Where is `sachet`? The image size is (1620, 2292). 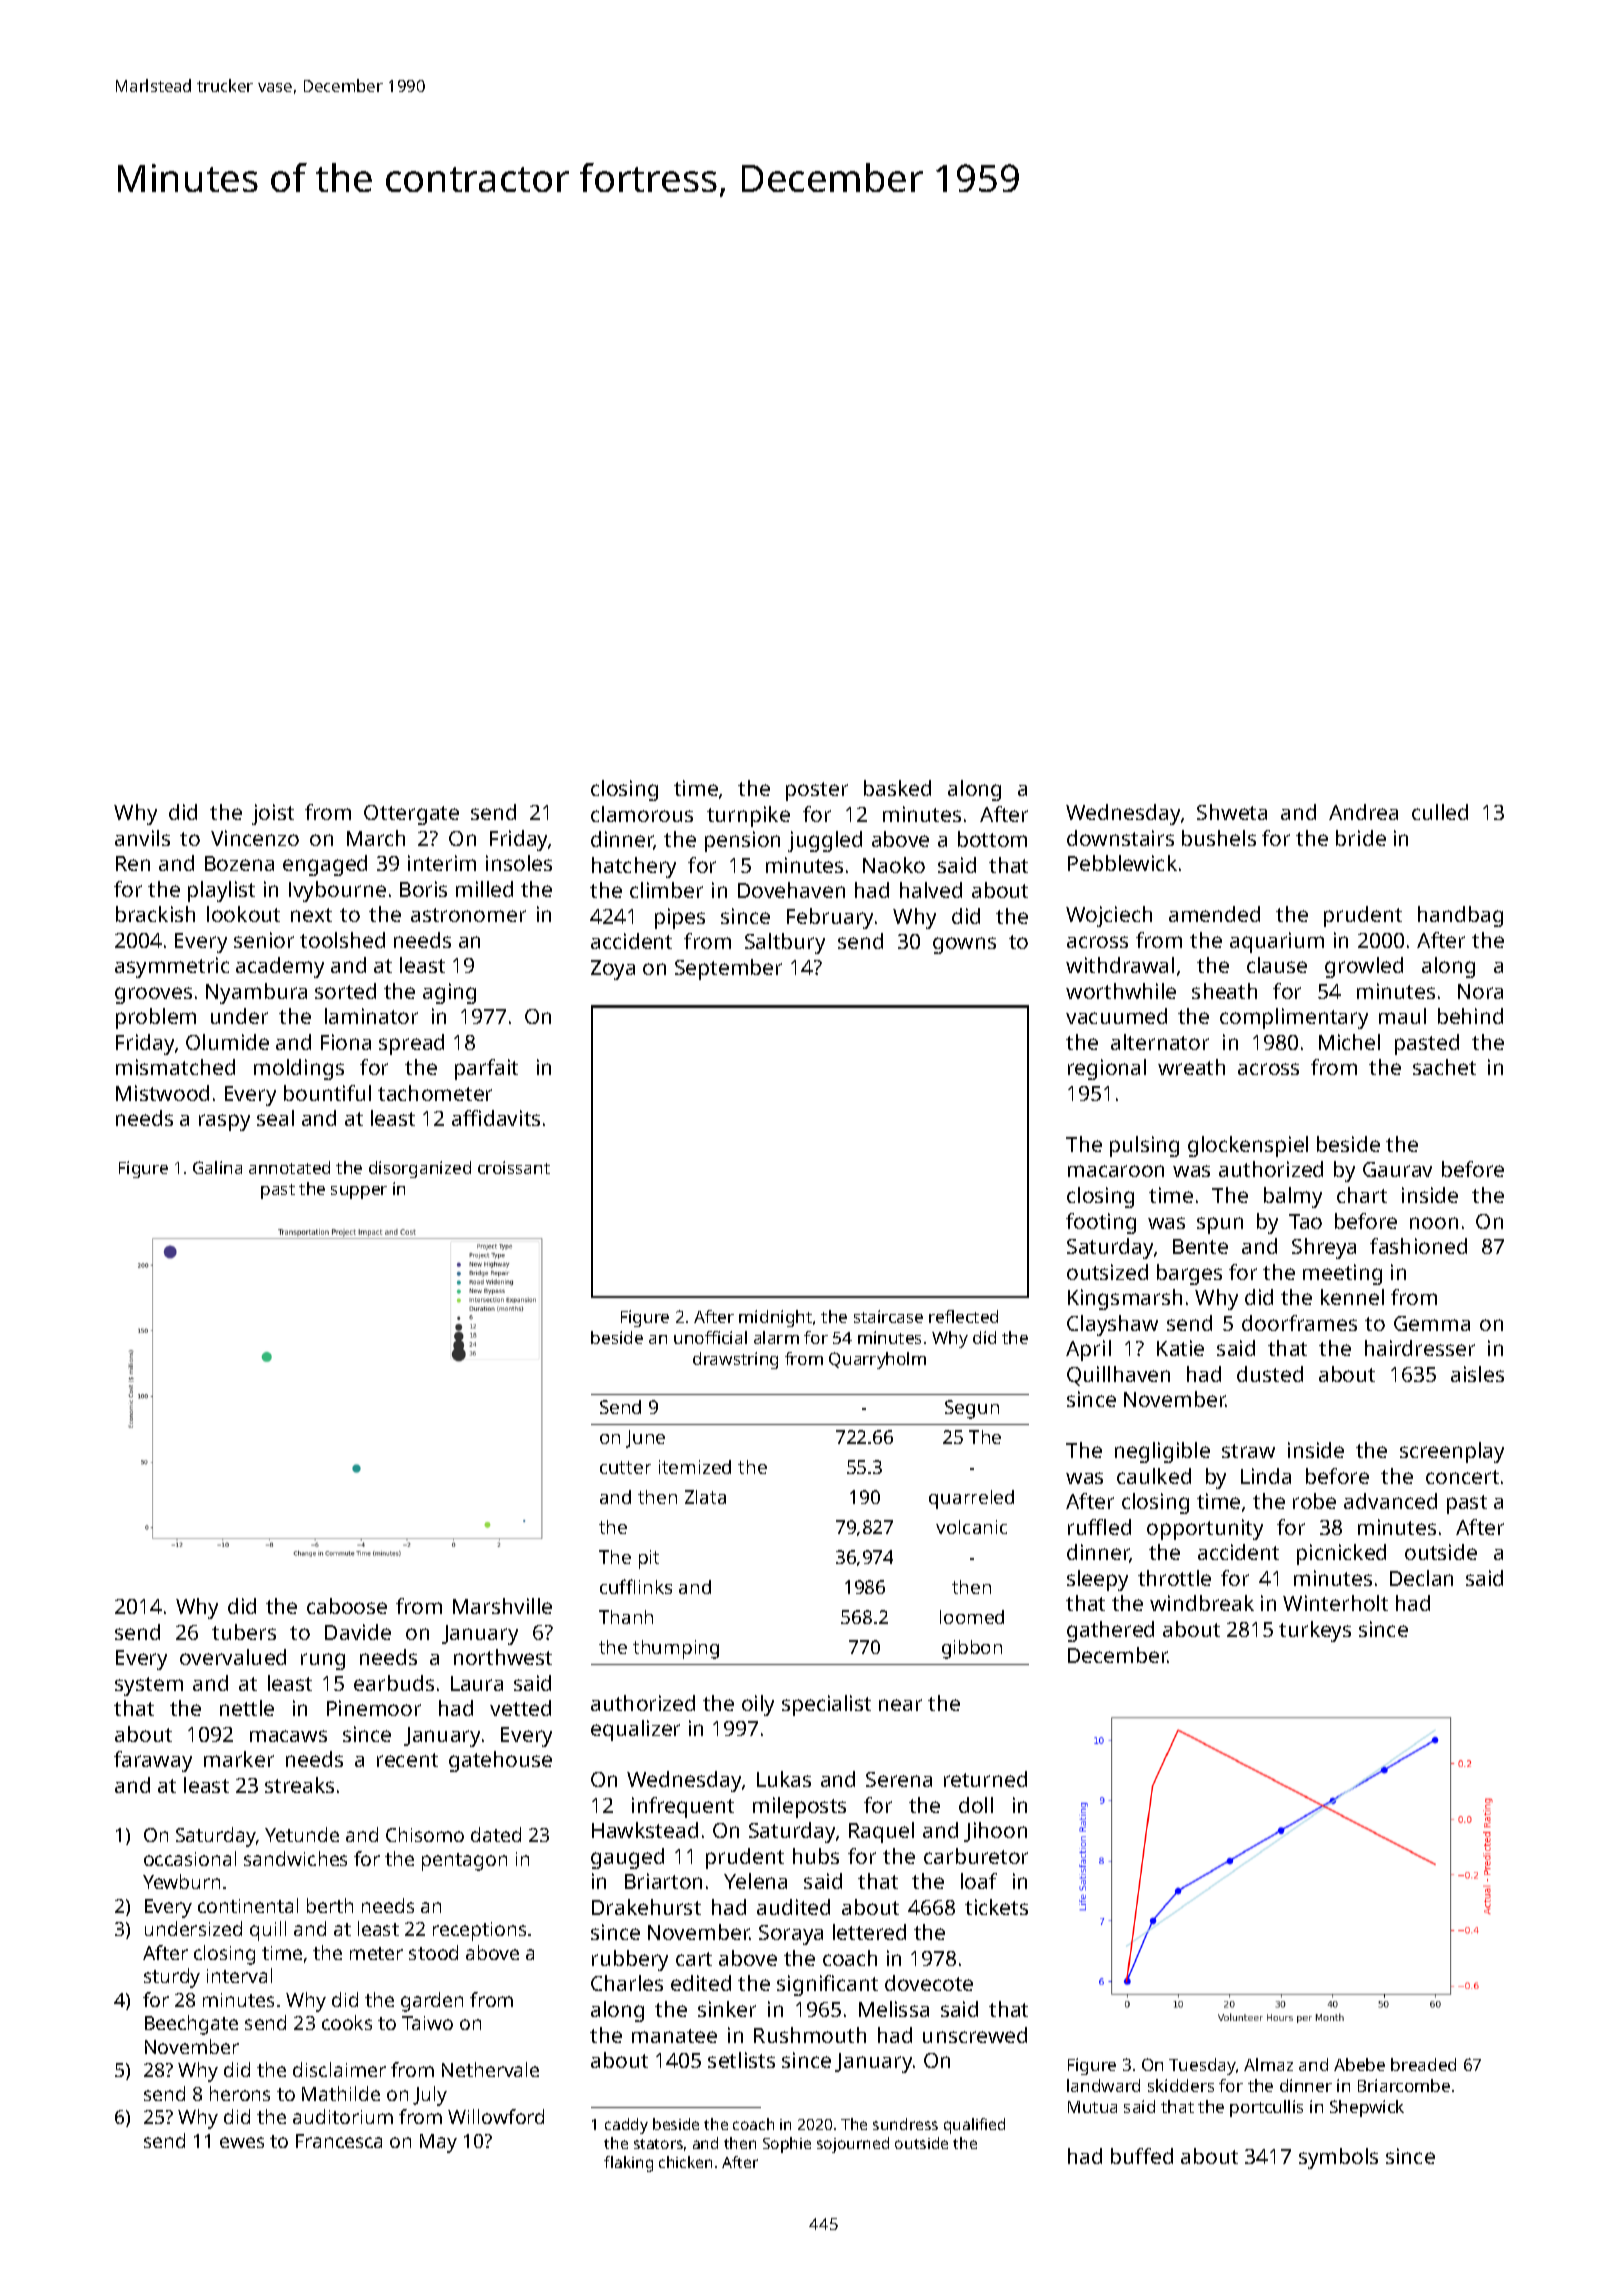
sachet is located at coordinates (1444, 1067).
